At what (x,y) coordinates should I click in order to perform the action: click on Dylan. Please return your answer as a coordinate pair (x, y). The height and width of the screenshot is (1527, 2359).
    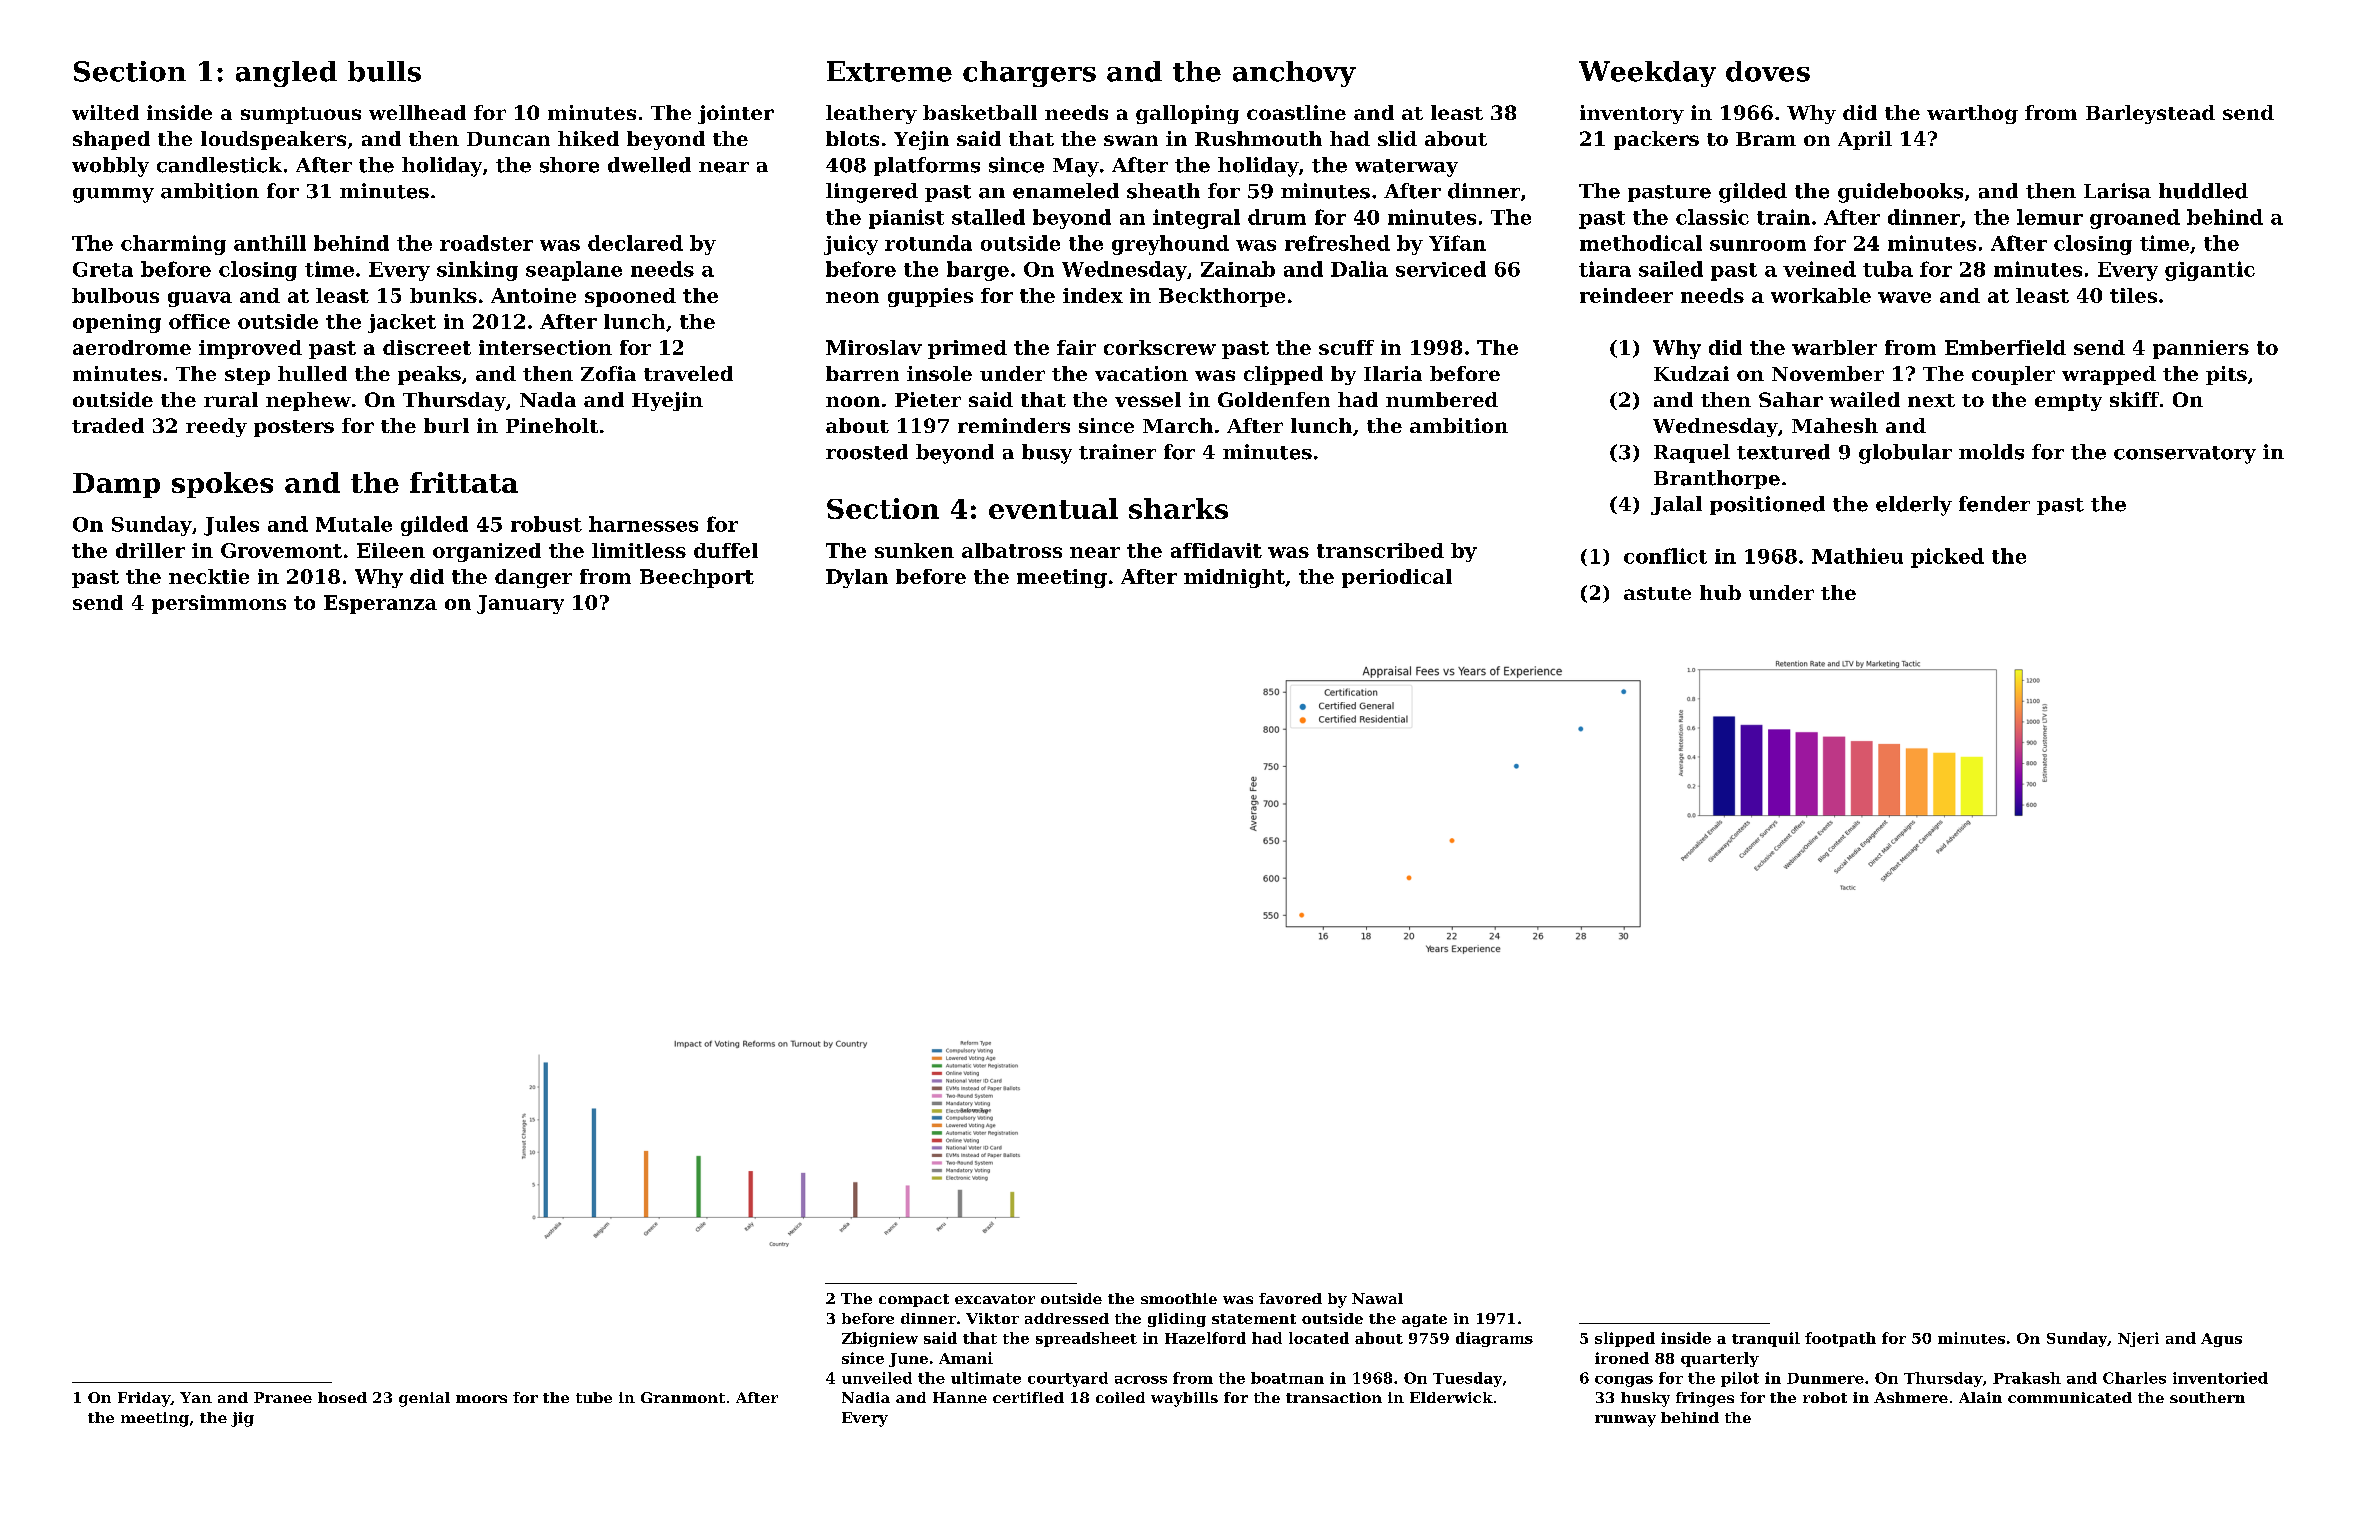
    Looking at the image, I should click on (857, 578).
